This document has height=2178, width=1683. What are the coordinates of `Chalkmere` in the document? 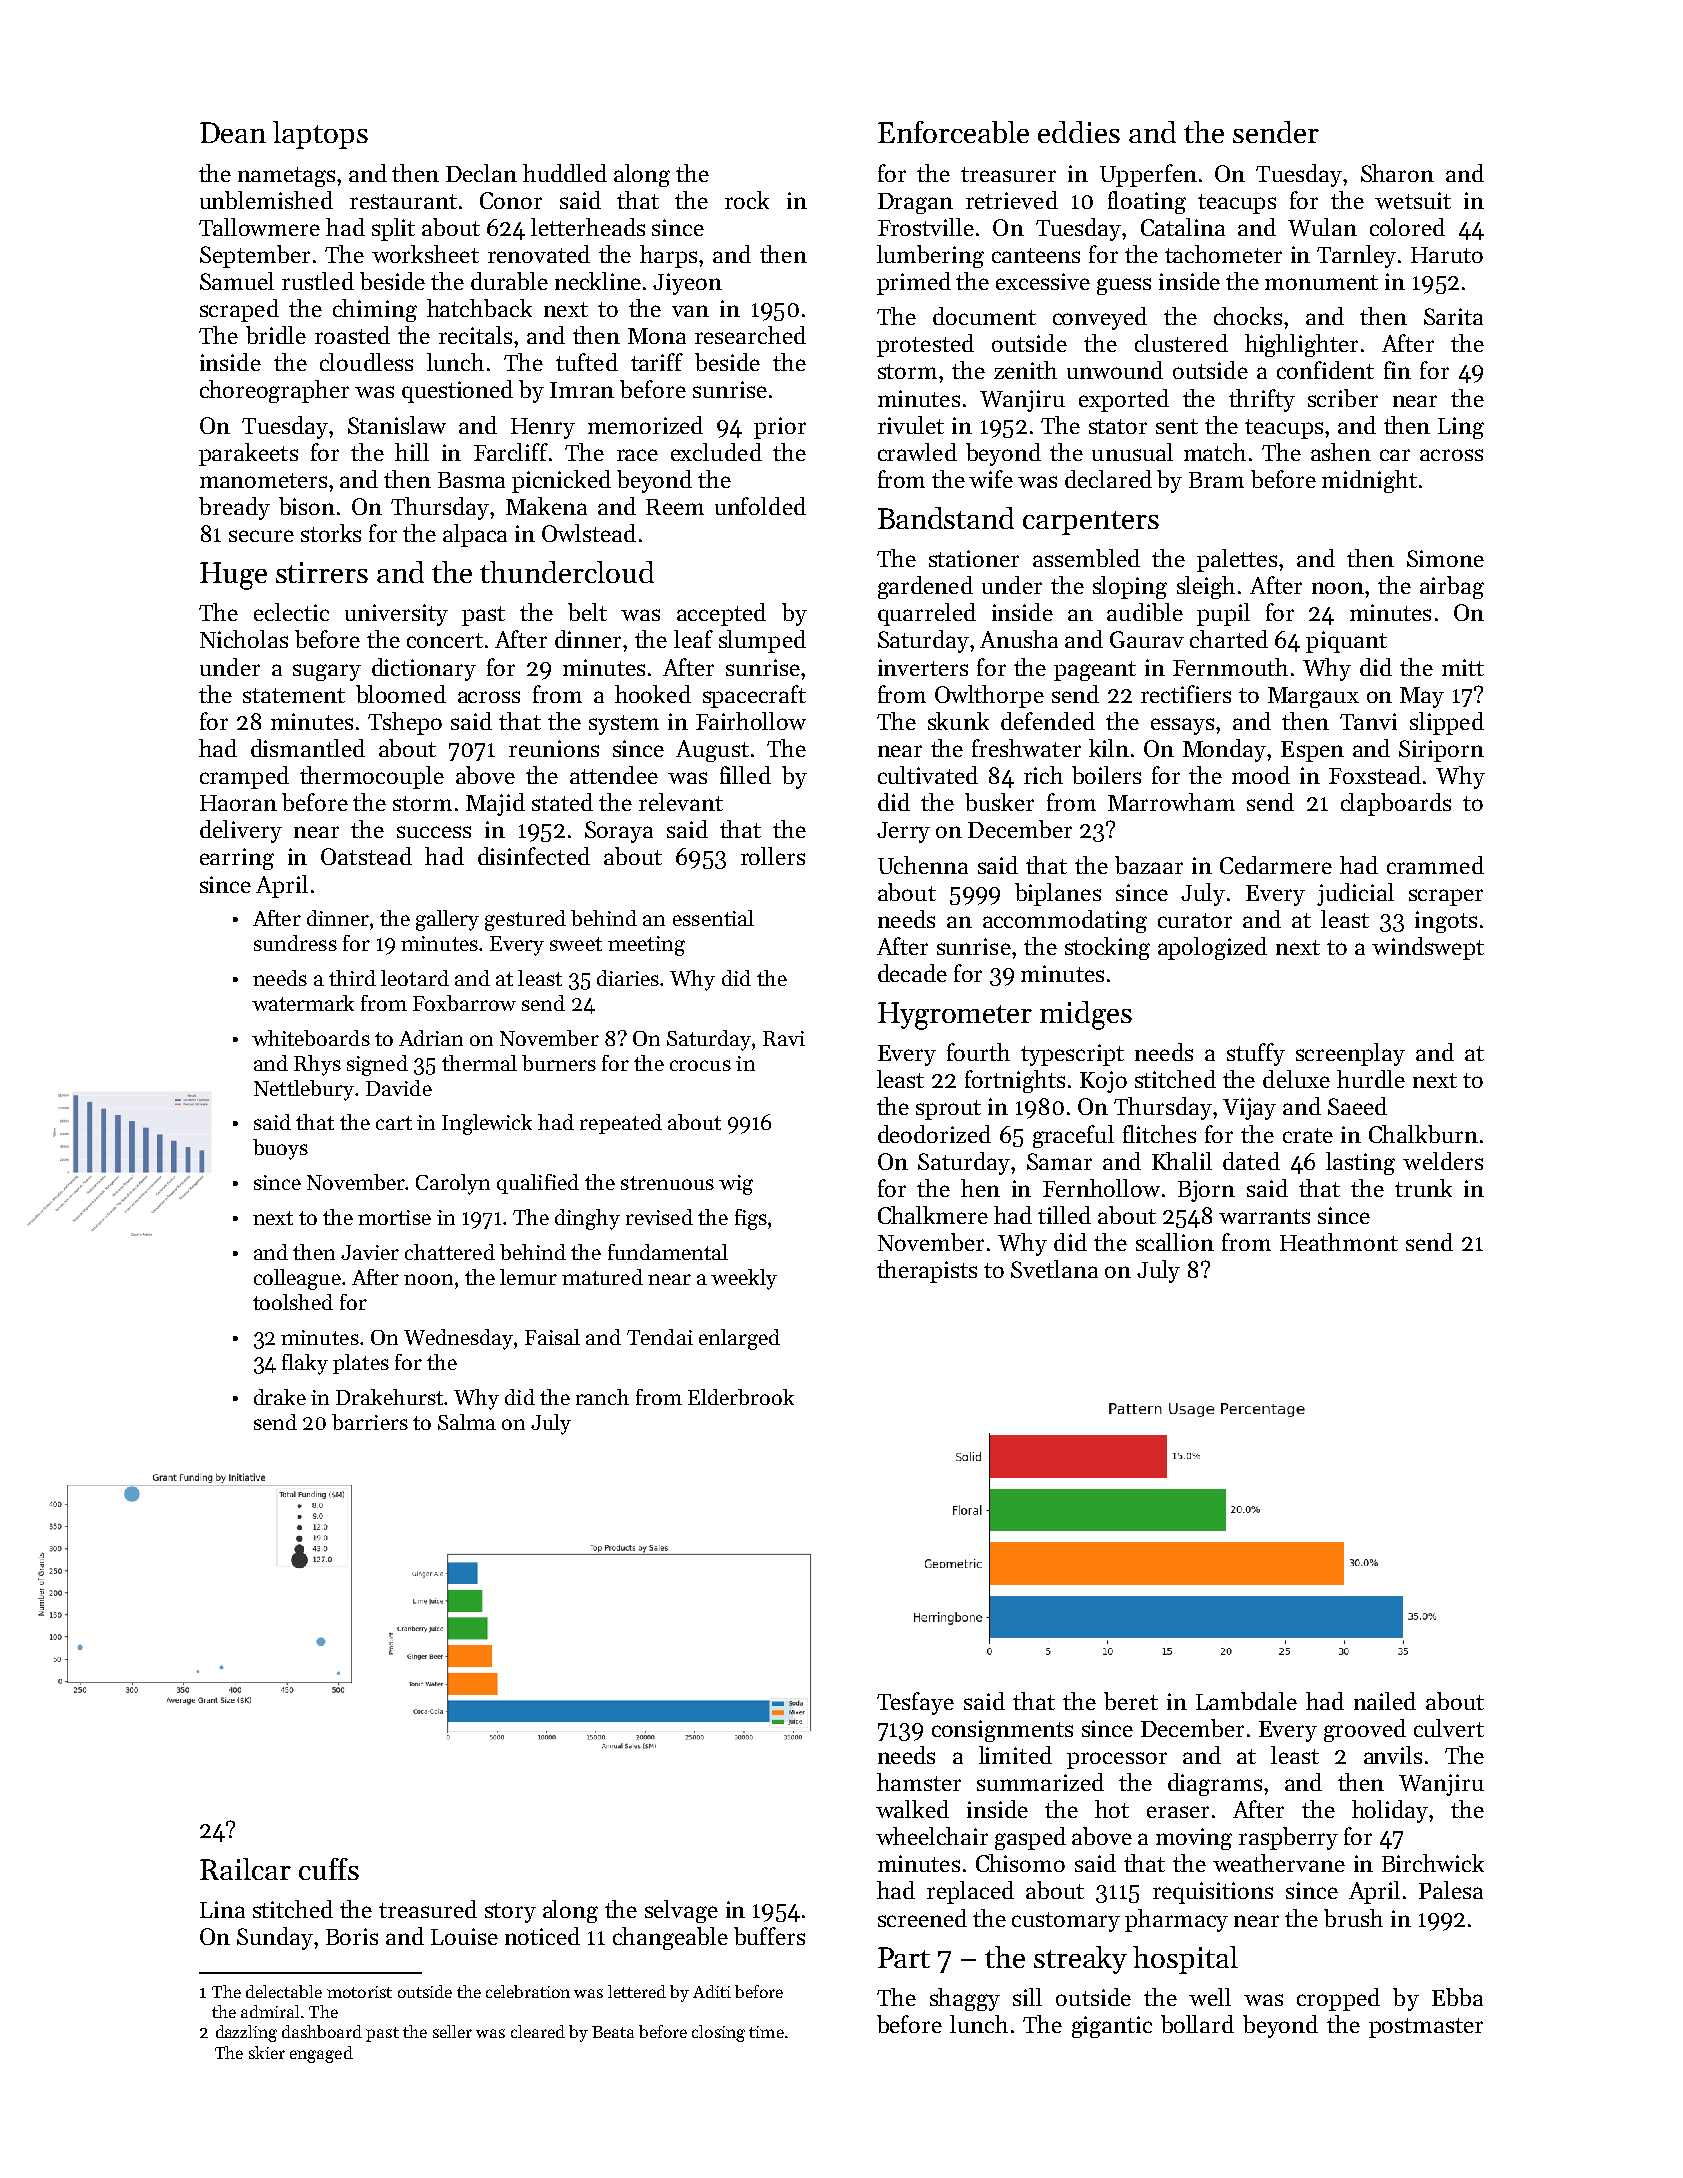 It's located at (933, 1215).
